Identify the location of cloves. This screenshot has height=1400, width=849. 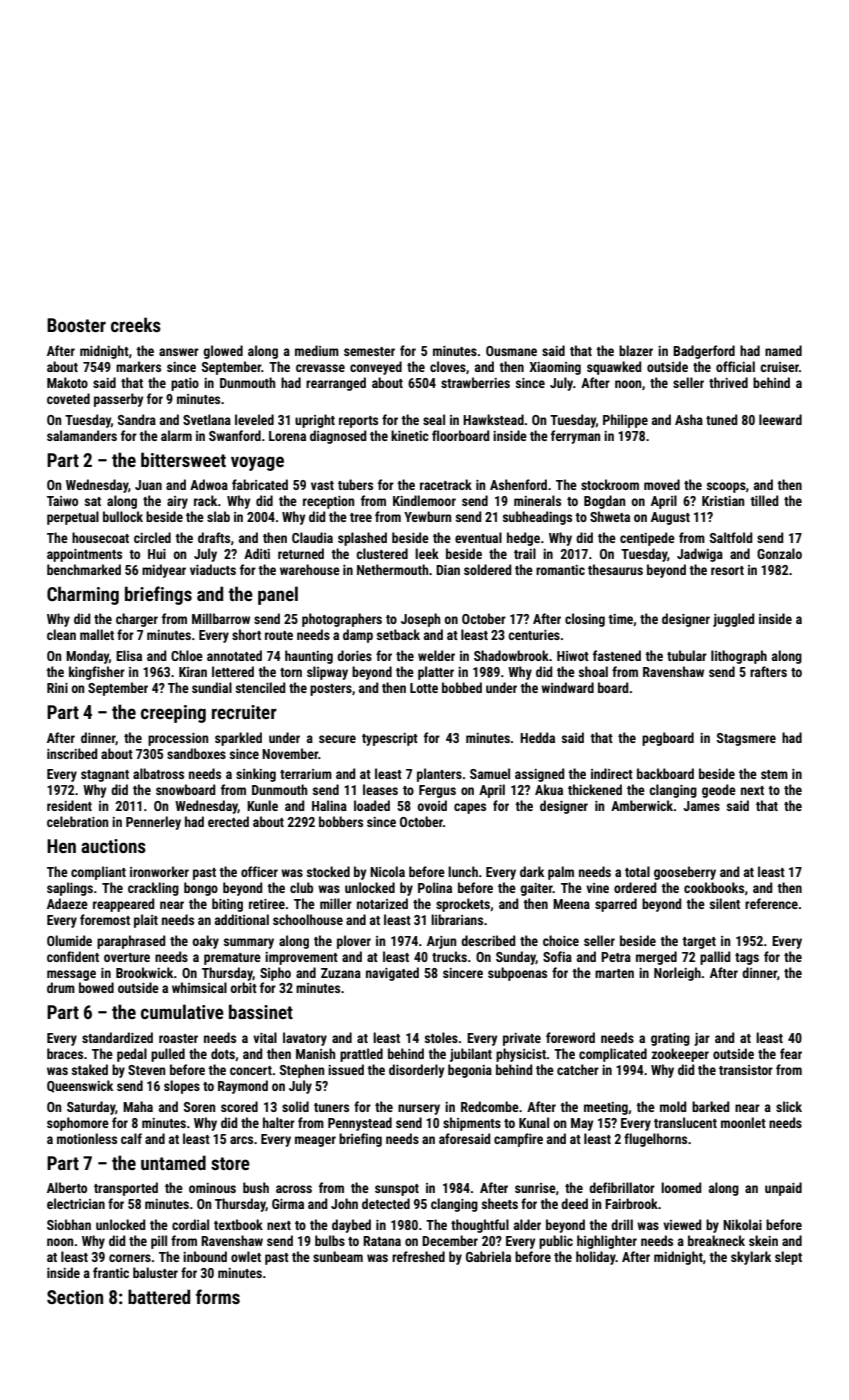
(448, 366).
